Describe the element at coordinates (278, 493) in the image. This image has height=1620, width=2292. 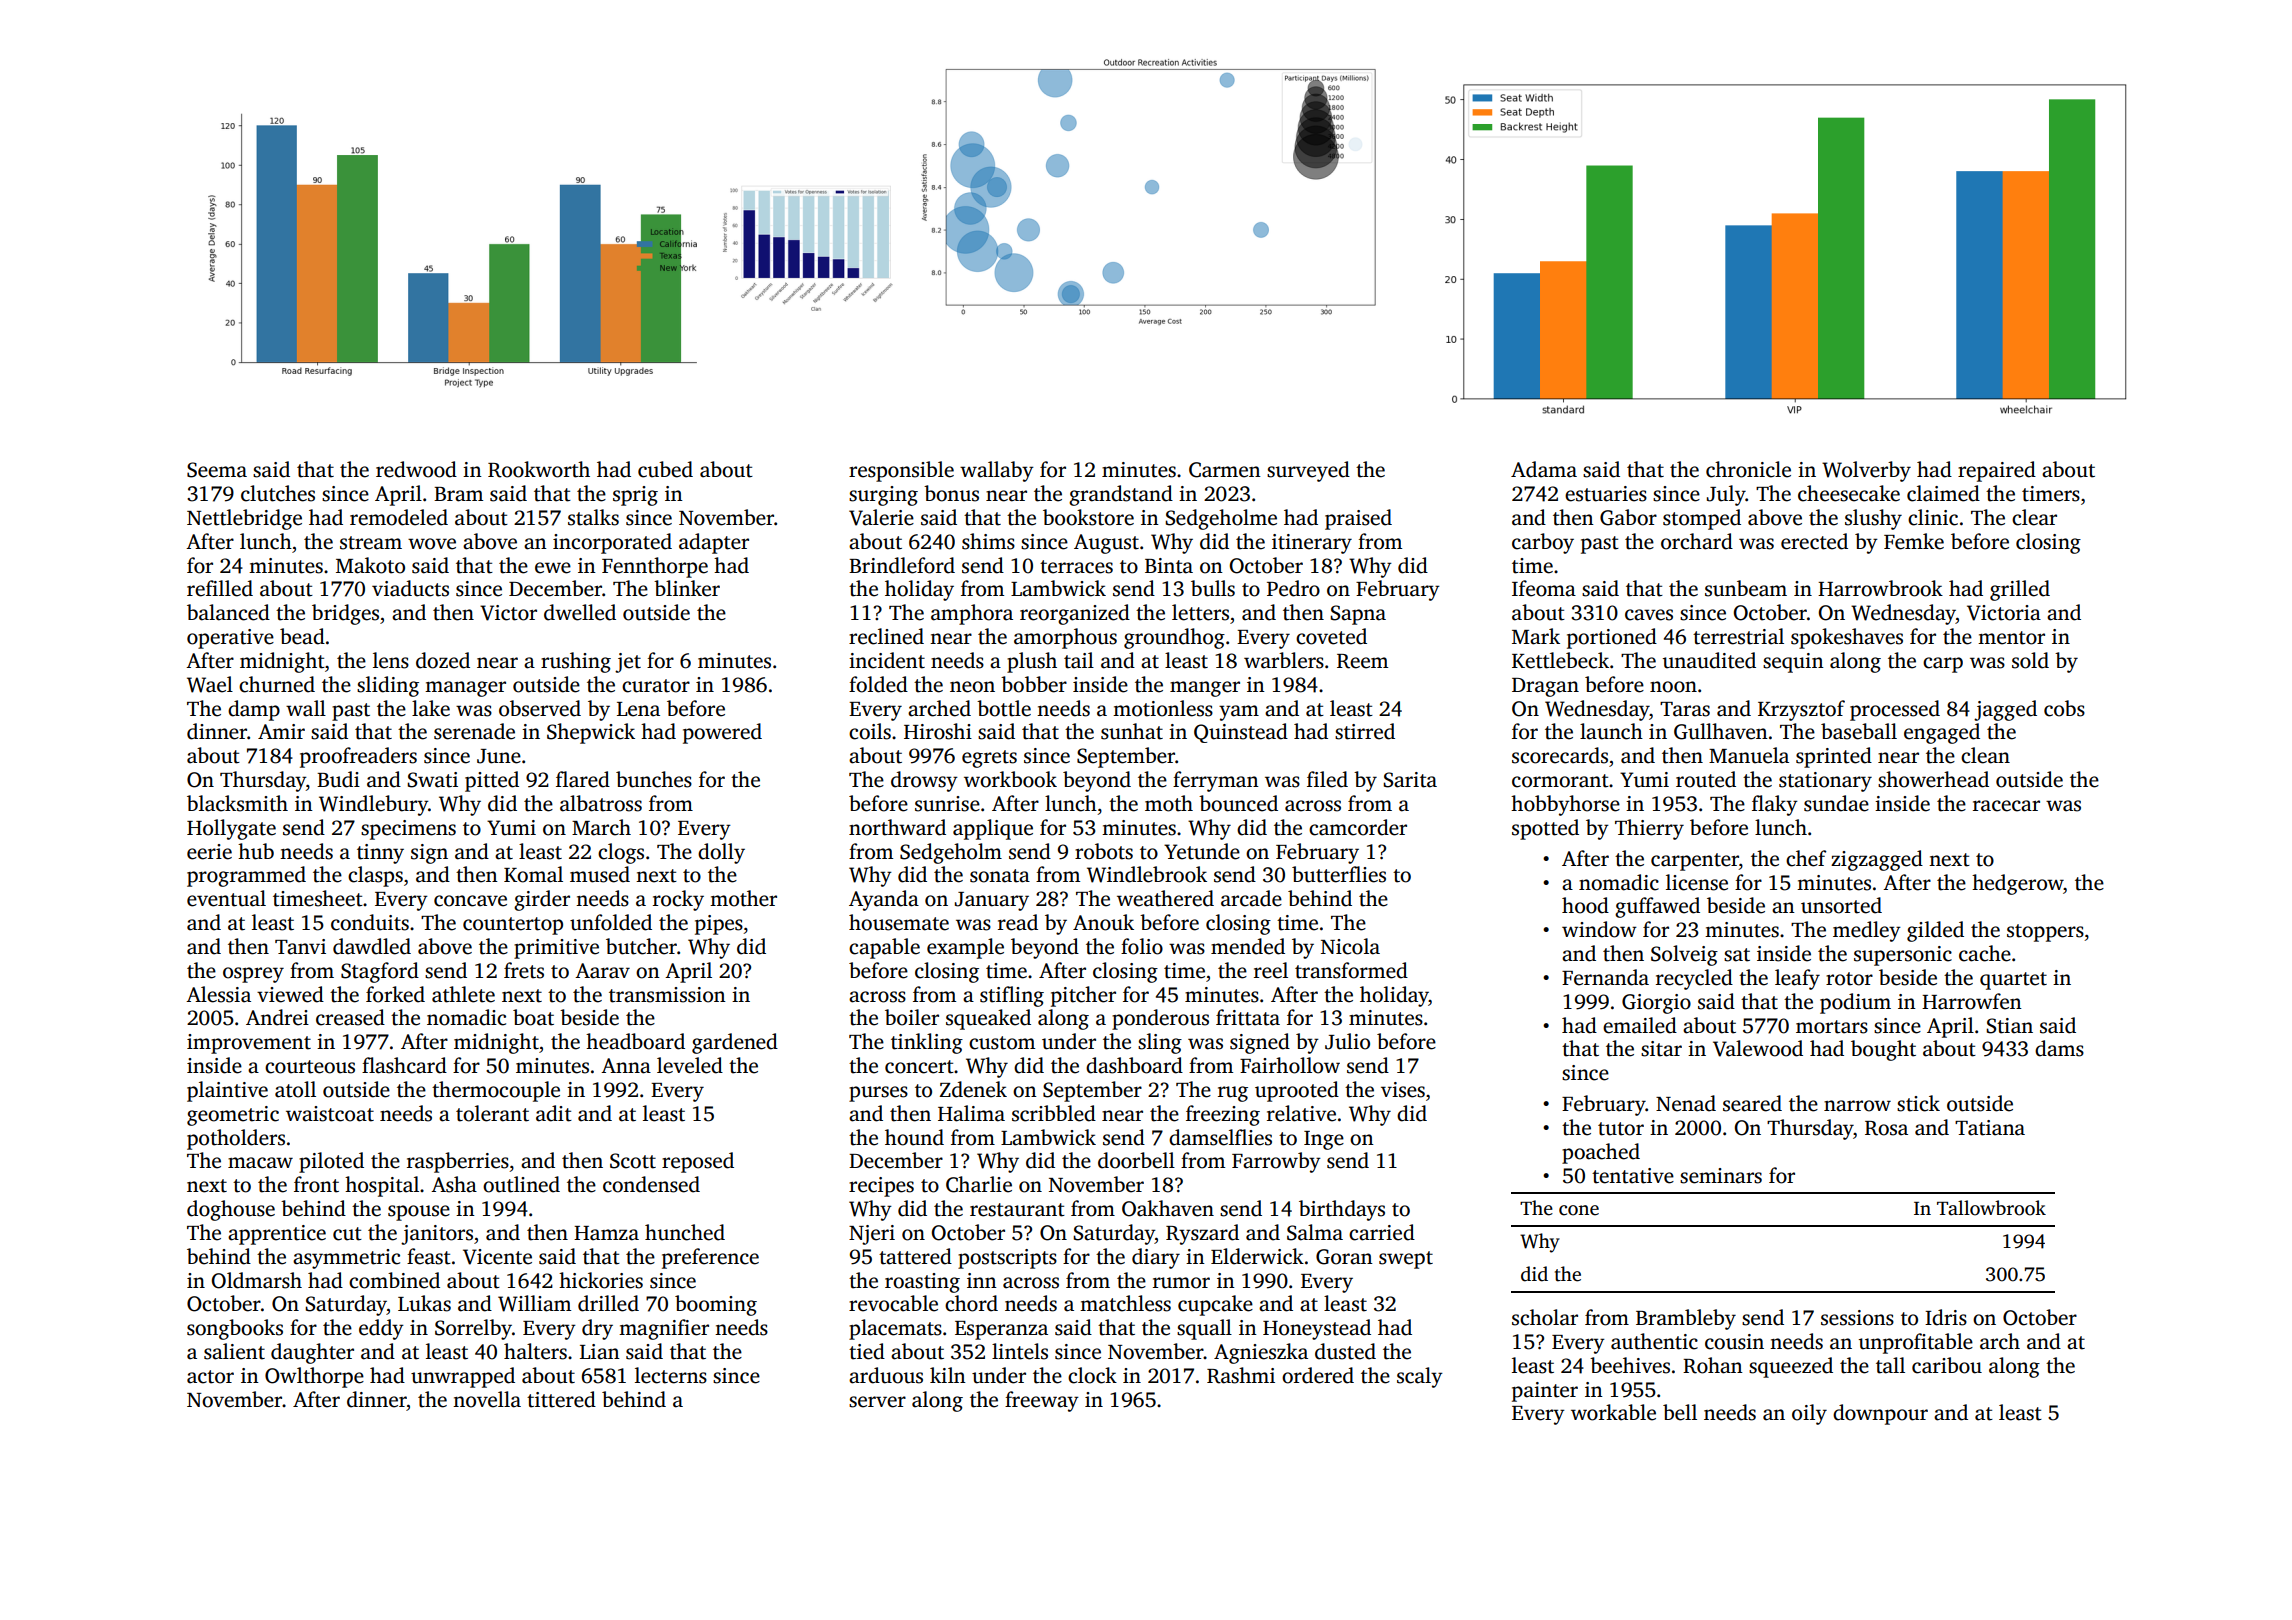
I see `clutches` at that location.
